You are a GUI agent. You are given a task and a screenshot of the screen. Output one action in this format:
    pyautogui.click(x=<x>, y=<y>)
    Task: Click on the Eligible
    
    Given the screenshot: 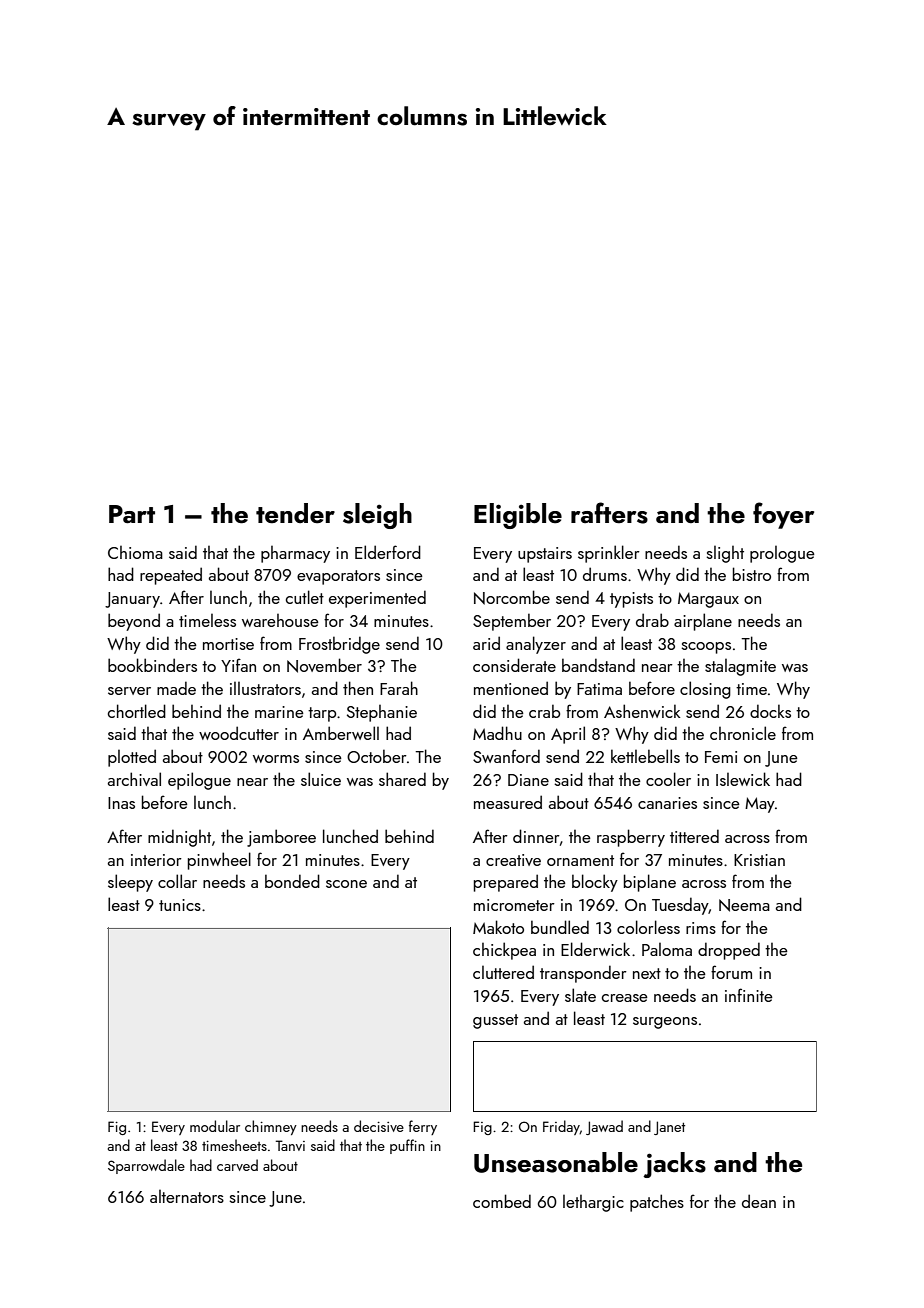 What is the action you would take?
    pyautogui.click(x=518, y=516)
